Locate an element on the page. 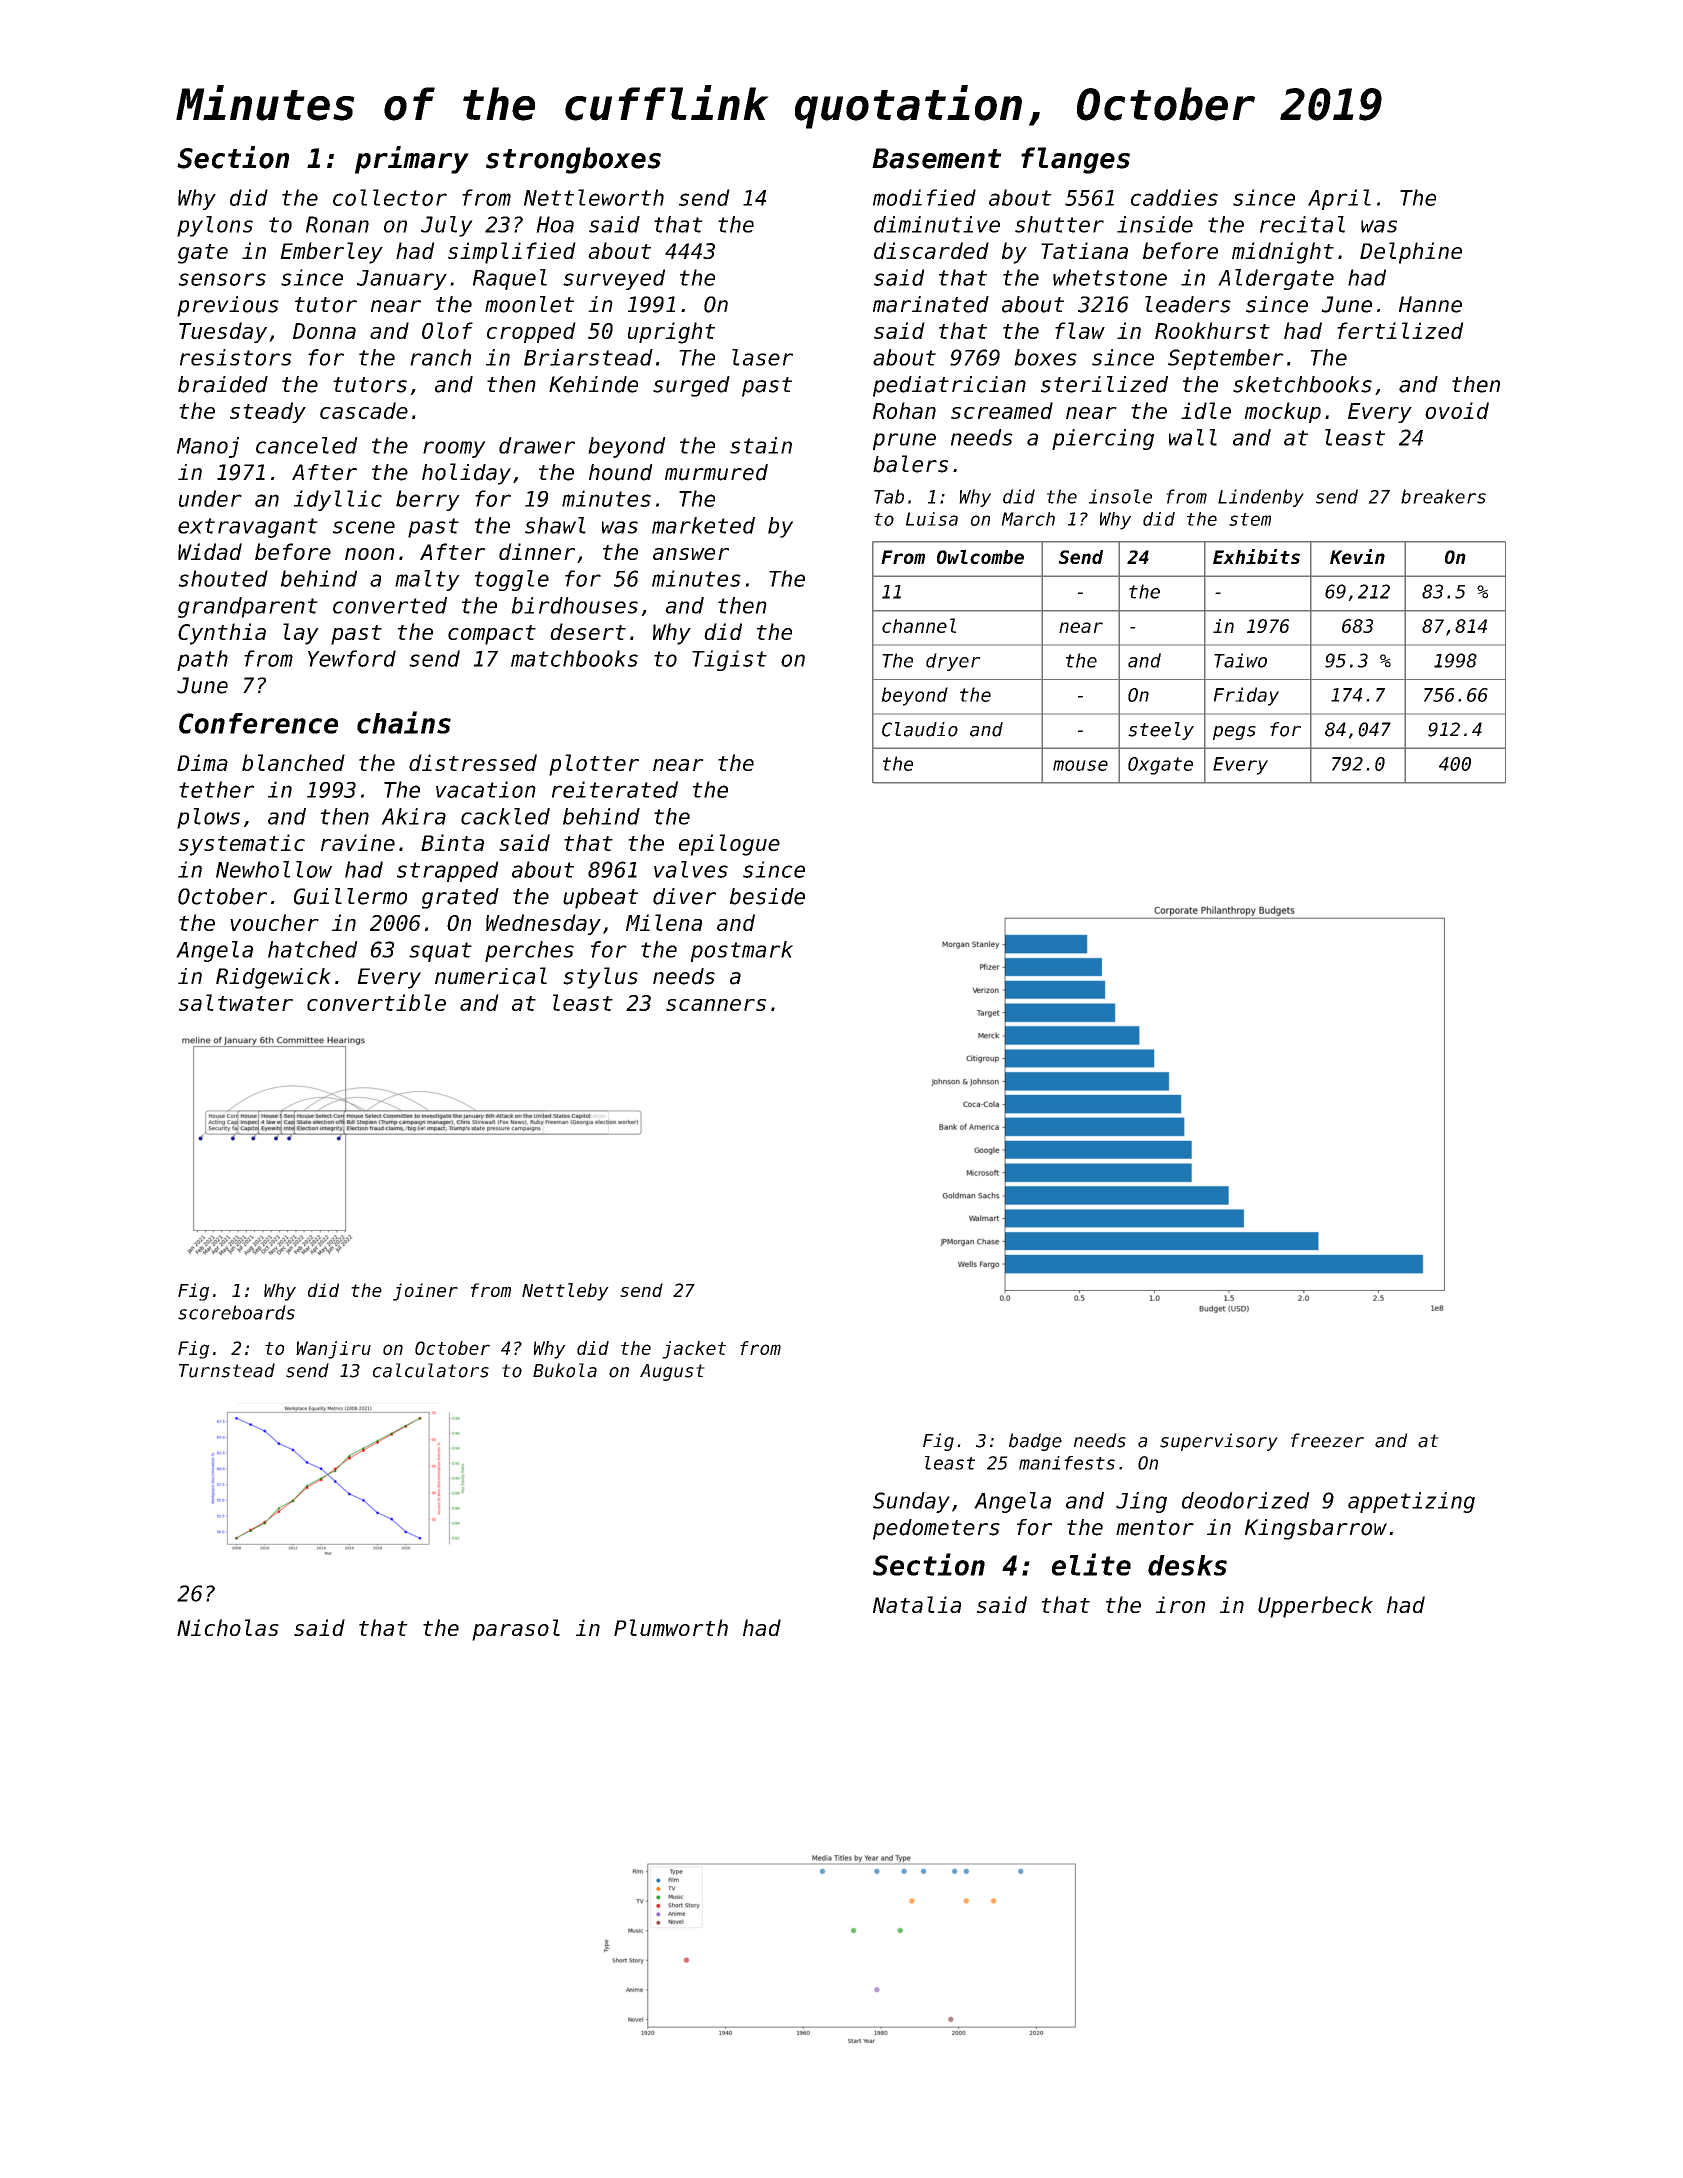 Image resolution: width=1683 pixels, height=2178 pixels. Natalia is located at coordinates (917, 1604).
